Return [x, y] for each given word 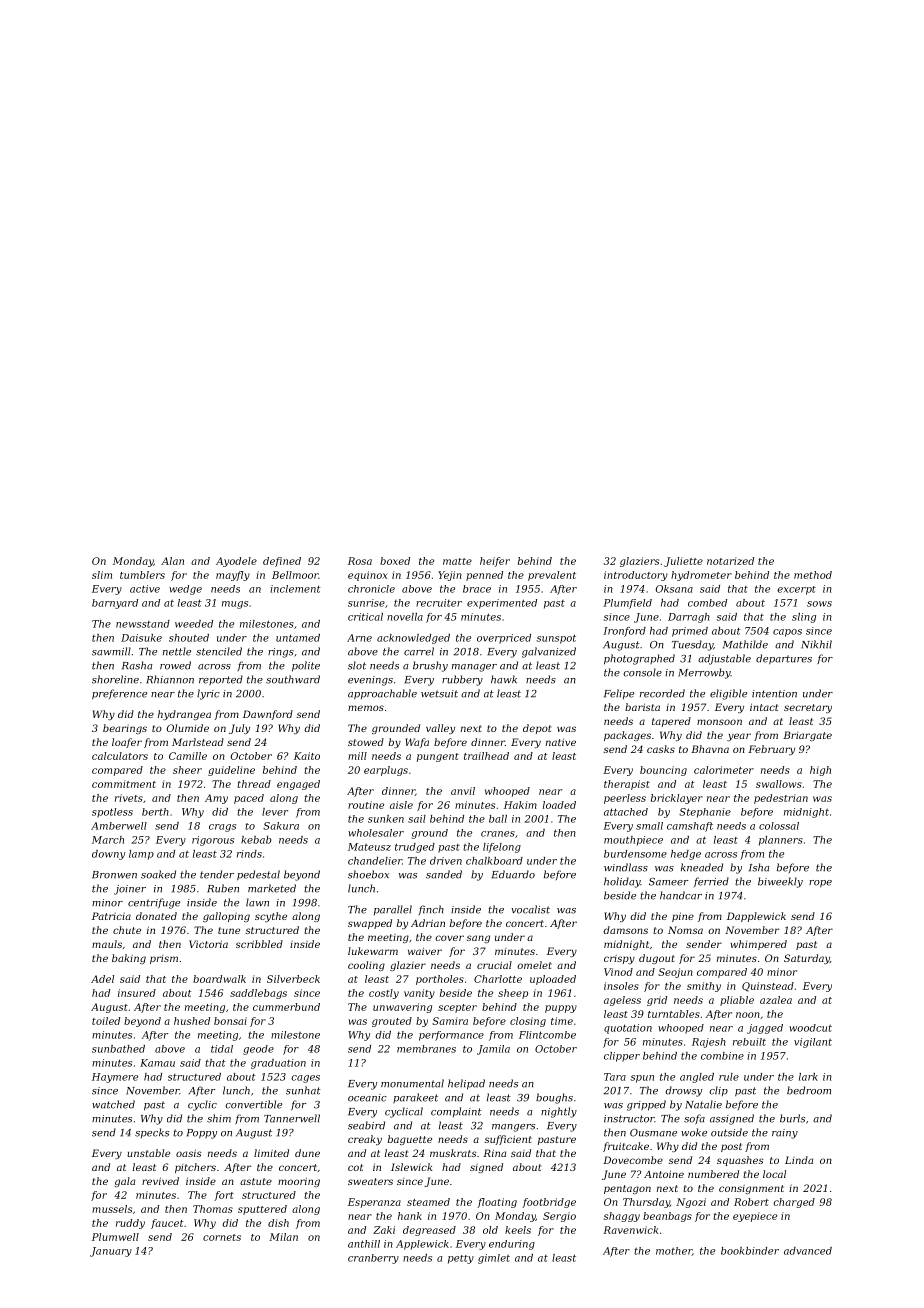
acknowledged [413, 639]
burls [792, 1118]
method [813, 575]
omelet [534, 965]
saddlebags [258, 994]
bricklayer [677, 799]
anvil [463, 791]
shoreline [115, 679]
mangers [513, 1128]
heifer [495, 562]
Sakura [281, 826]
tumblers [142, 575]
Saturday [807, 959]
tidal [222, 1049]
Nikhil [816, 644]
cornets [222, 1237]
